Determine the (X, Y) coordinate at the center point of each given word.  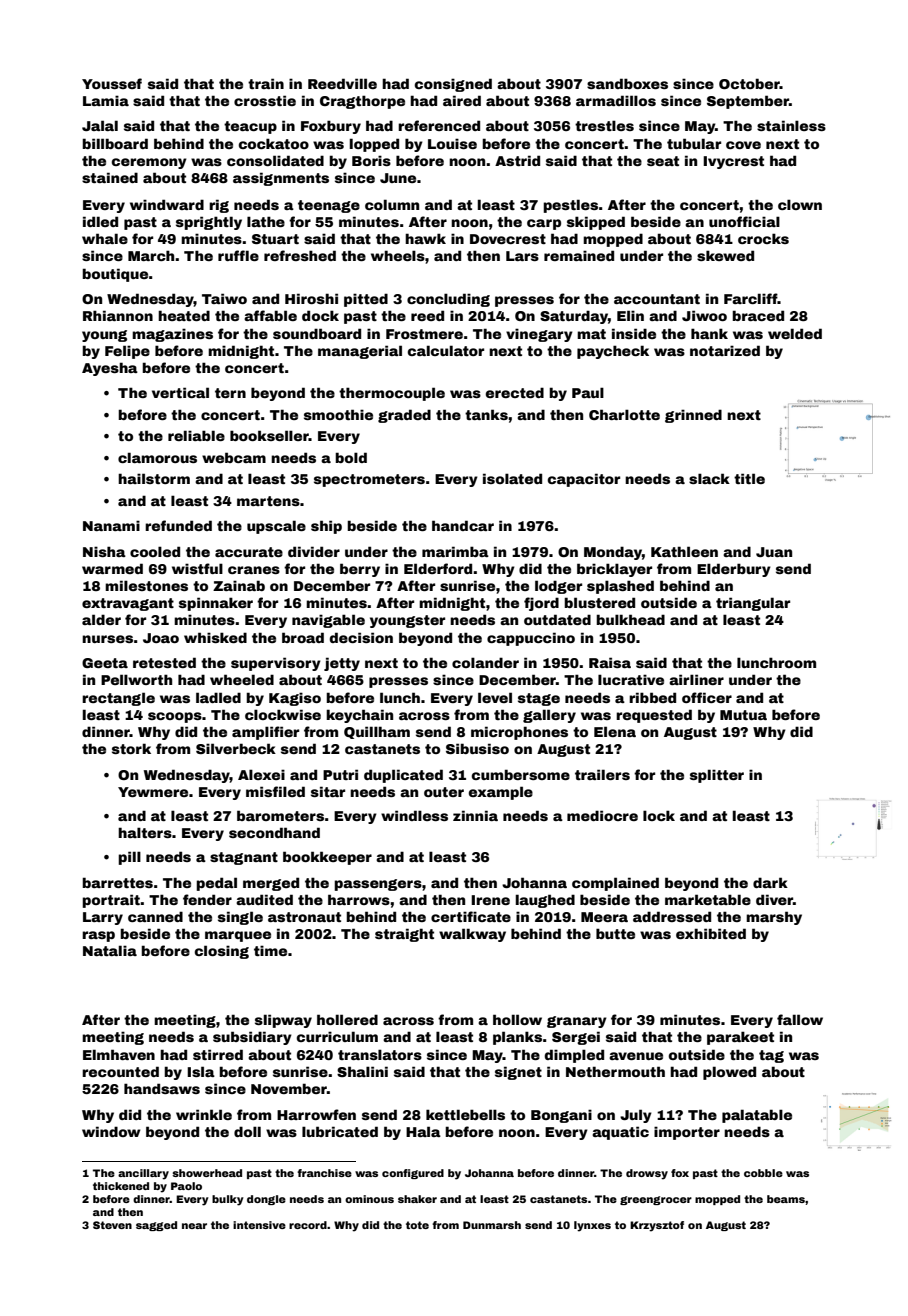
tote (417, 1225)
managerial (360, 352)
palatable (757, 1116)
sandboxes (627, 83)
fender (207, 899)
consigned (453, 85)
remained (579, 255)
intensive (259, 1225)
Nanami (111, 525)
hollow (517, 1019)
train (266, 83)
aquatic (620, 1133)
